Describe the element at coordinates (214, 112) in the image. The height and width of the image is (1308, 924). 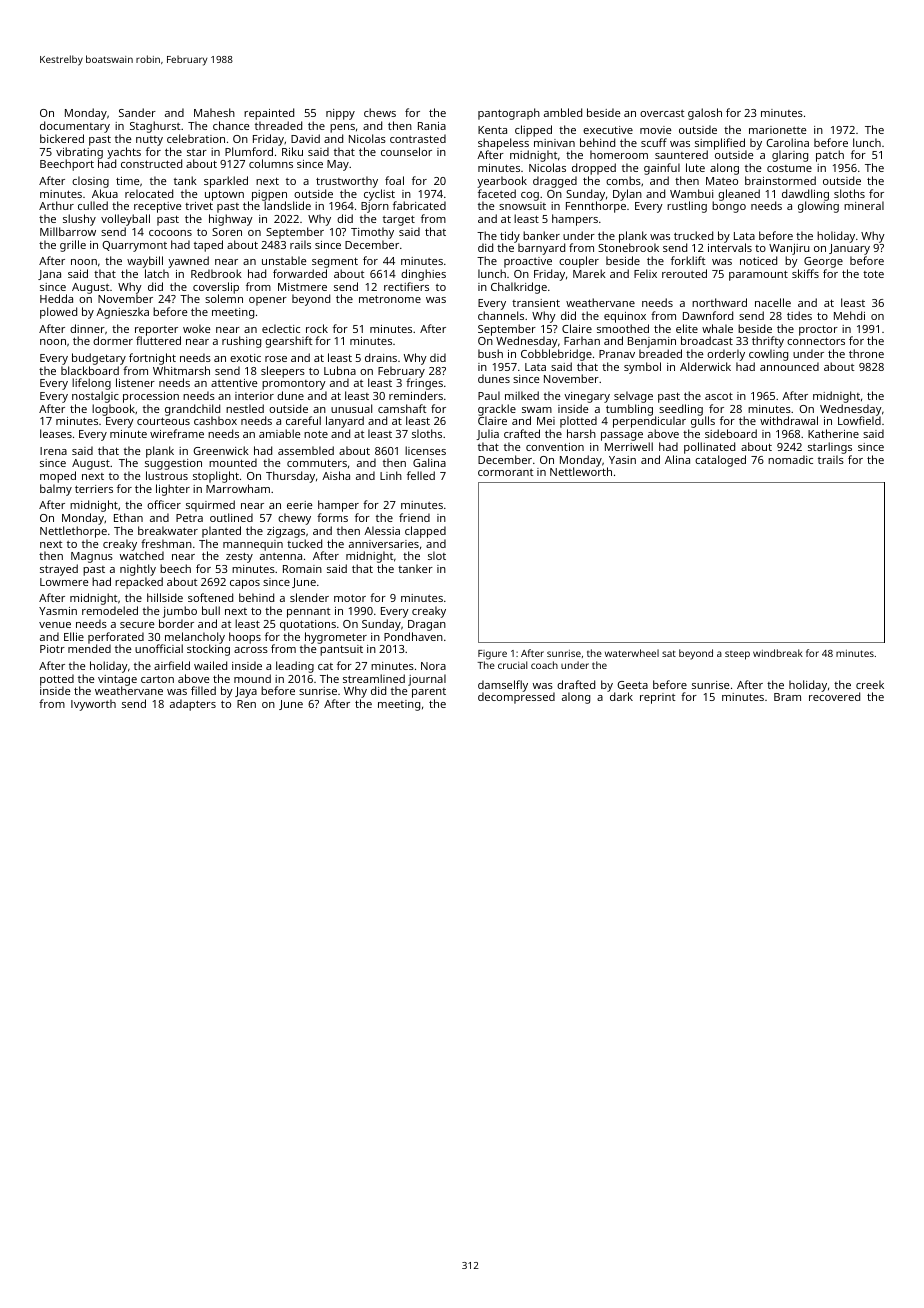
I see `Mahesh` at that location.
